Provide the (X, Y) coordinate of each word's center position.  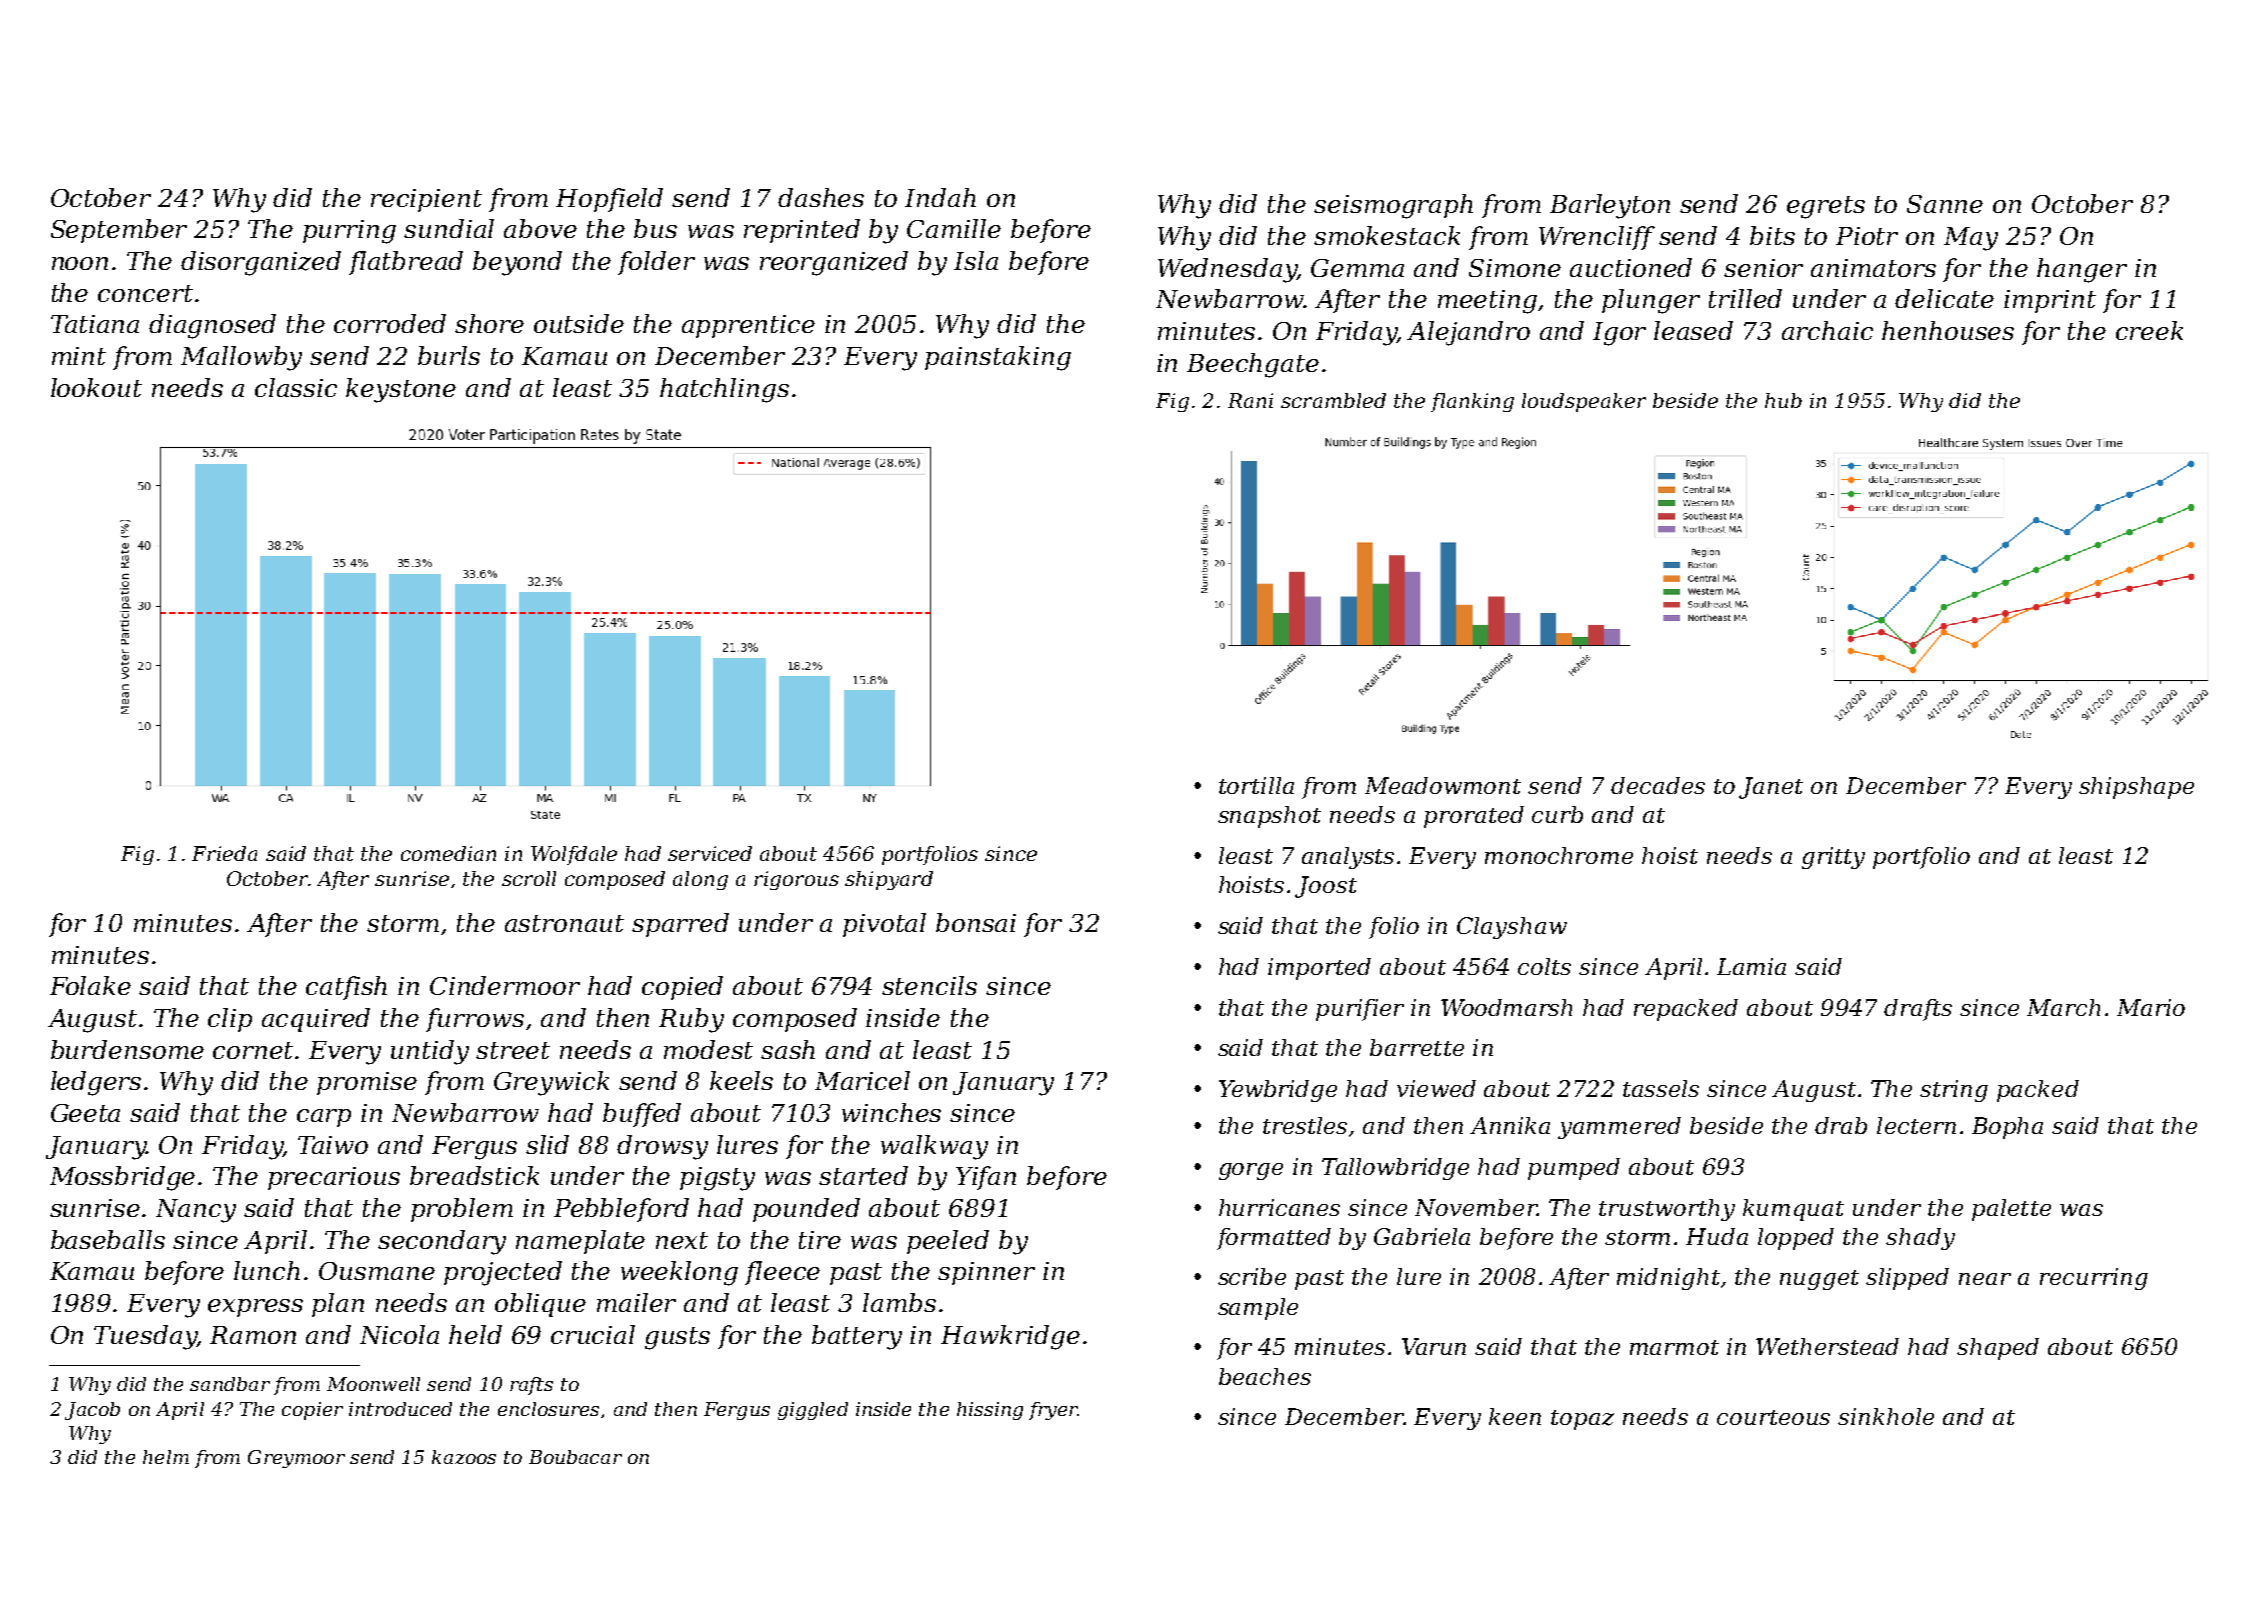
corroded (390, 323)
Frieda (224, 853)
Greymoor (296, 1459)
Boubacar (575, 1457)
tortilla (1256, 785)
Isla (976, 260)
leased (1693, 330)
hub (1783, 400)
